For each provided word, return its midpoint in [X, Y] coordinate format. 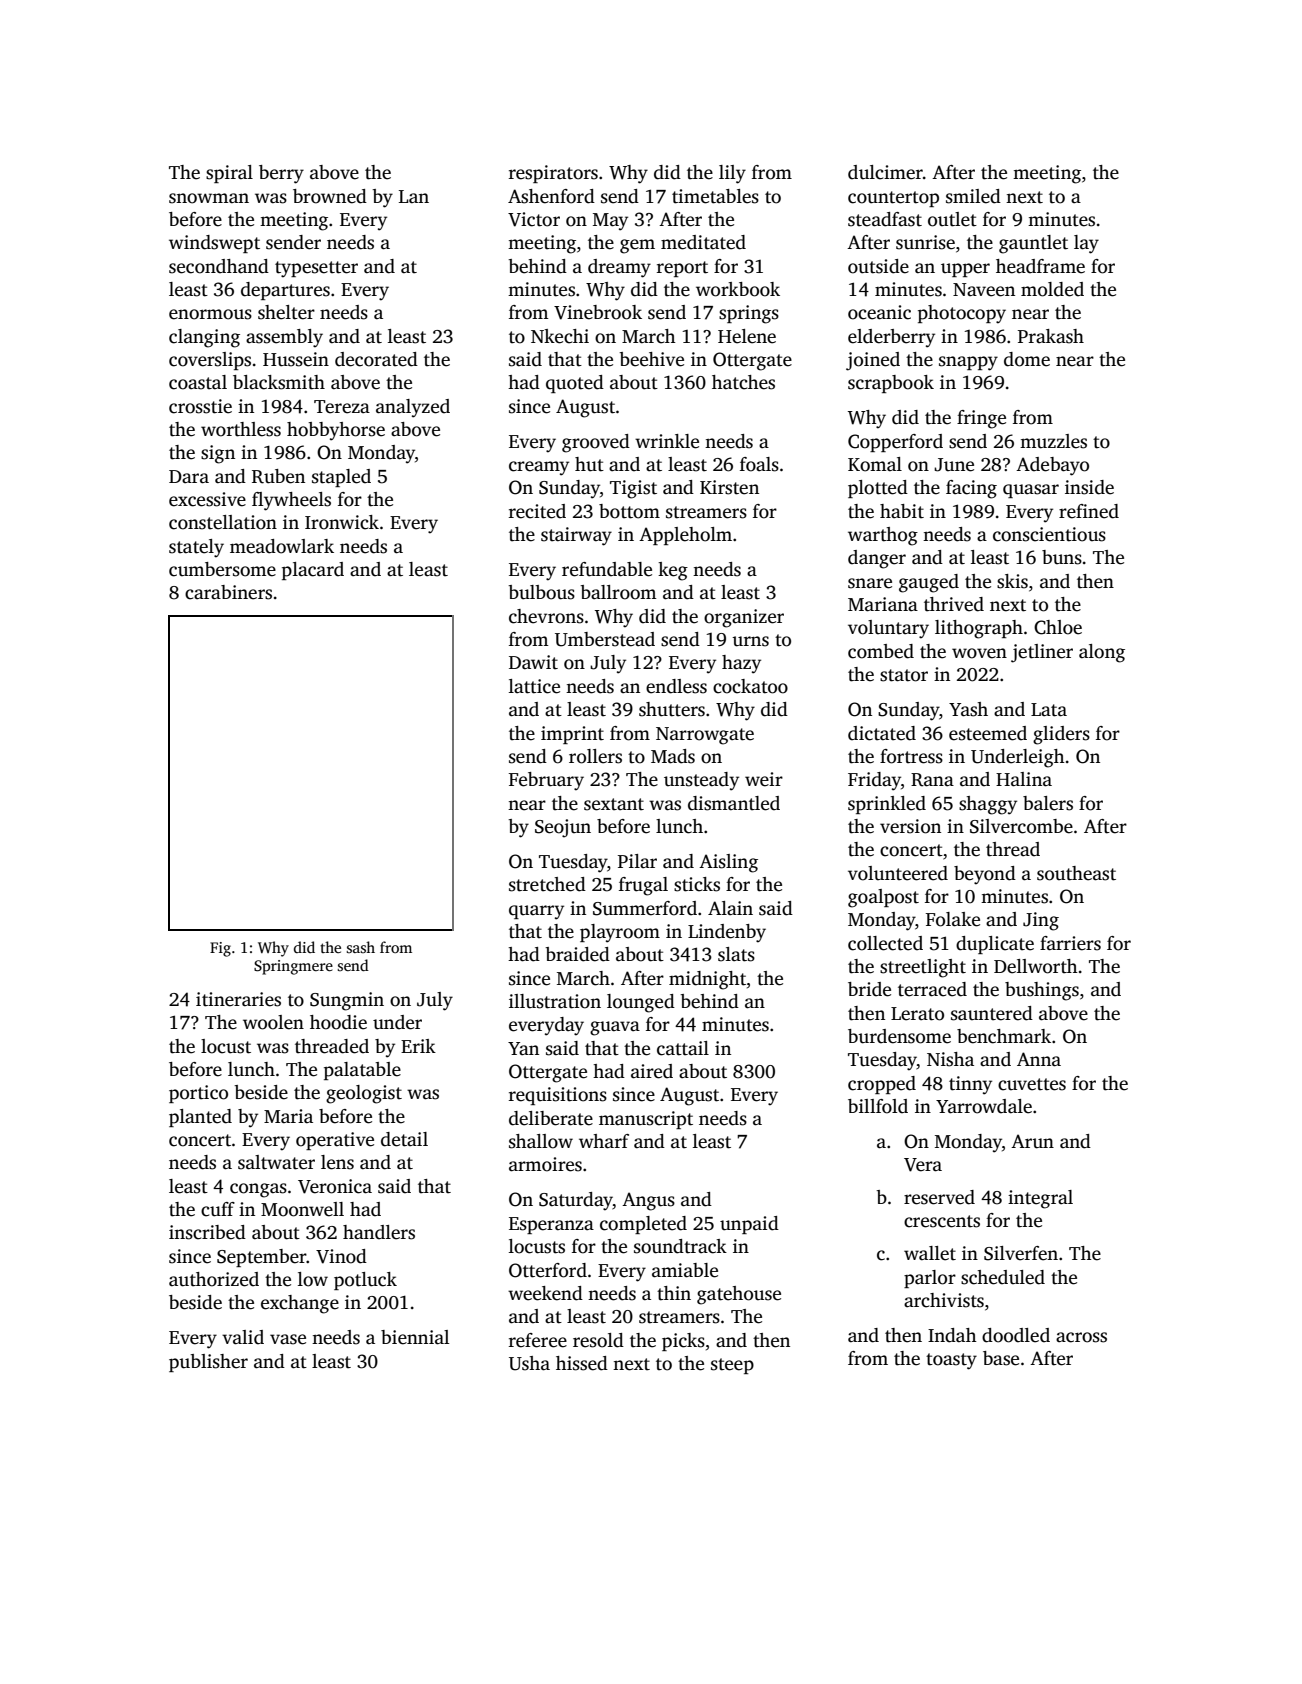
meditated [703, 242]
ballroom [618, 592]
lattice [534, 686]
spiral [229, 174]
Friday [874, 781]
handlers [379, 1232]
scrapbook [891, 384]
